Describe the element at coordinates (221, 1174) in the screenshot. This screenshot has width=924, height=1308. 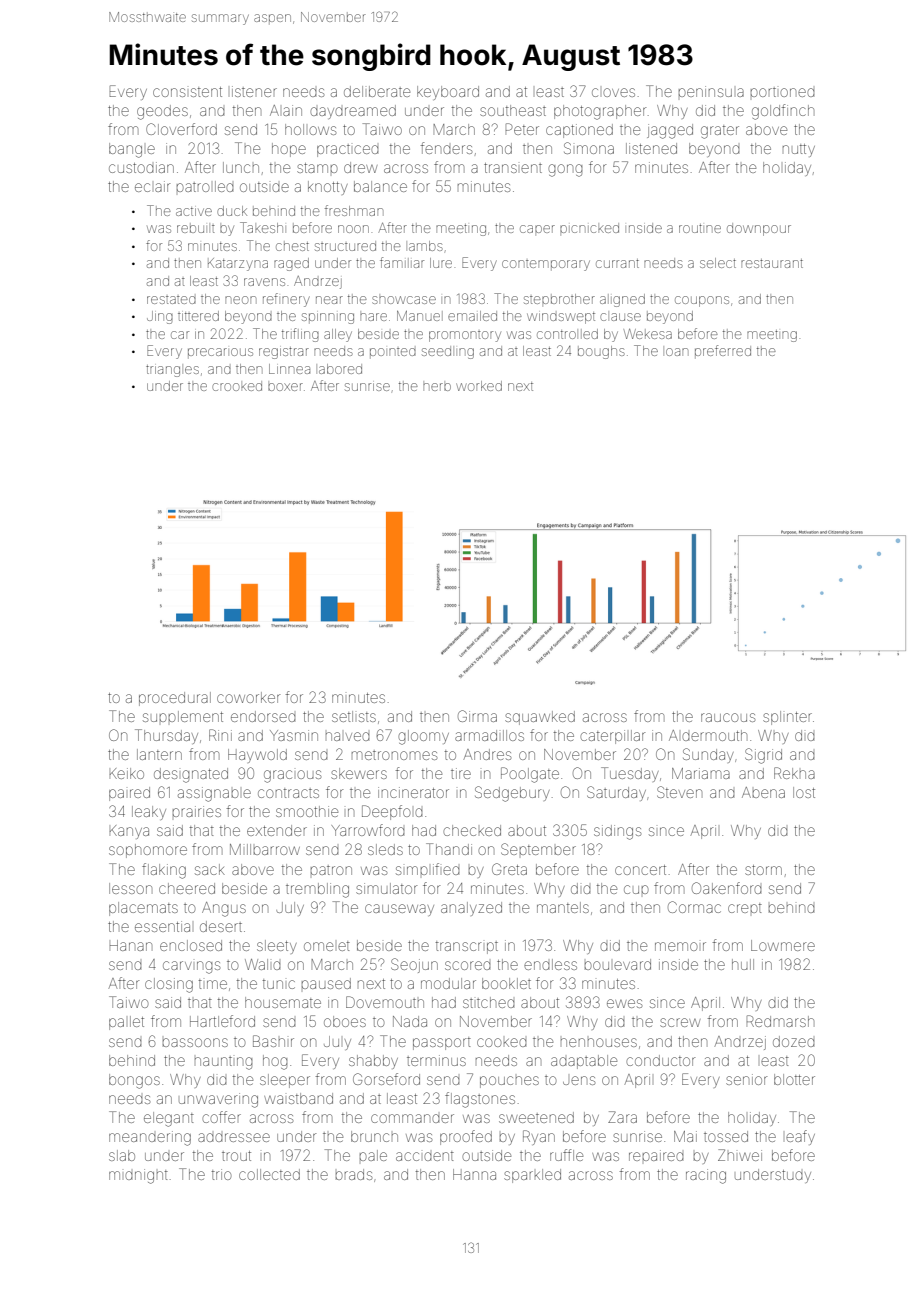
I see `trio` at that location.
